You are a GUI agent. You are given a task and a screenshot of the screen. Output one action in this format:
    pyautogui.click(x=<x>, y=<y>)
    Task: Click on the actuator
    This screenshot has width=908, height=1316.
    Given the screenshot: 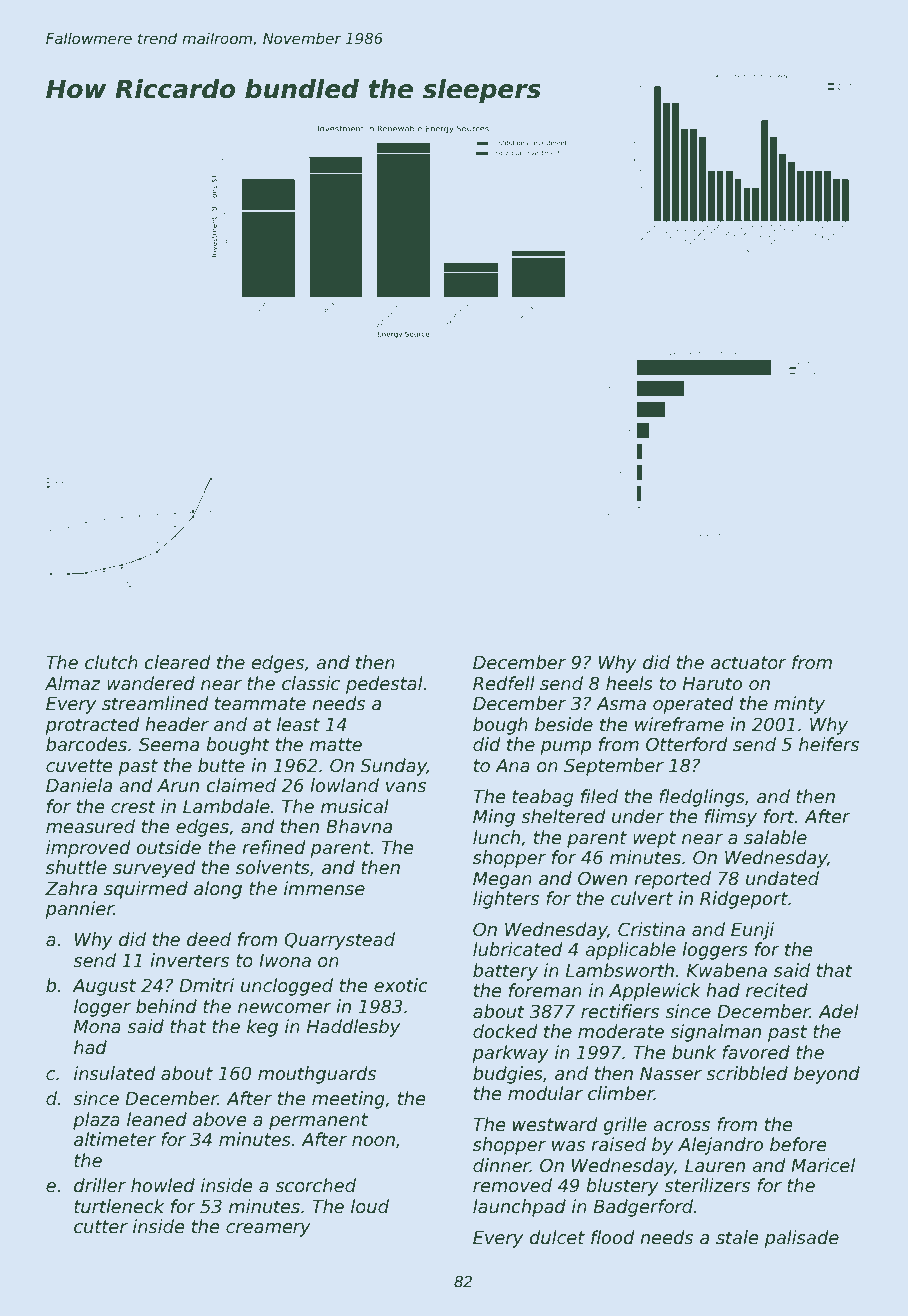 What is the action you would take?
    pyautogui.click(x=749, y=663)
